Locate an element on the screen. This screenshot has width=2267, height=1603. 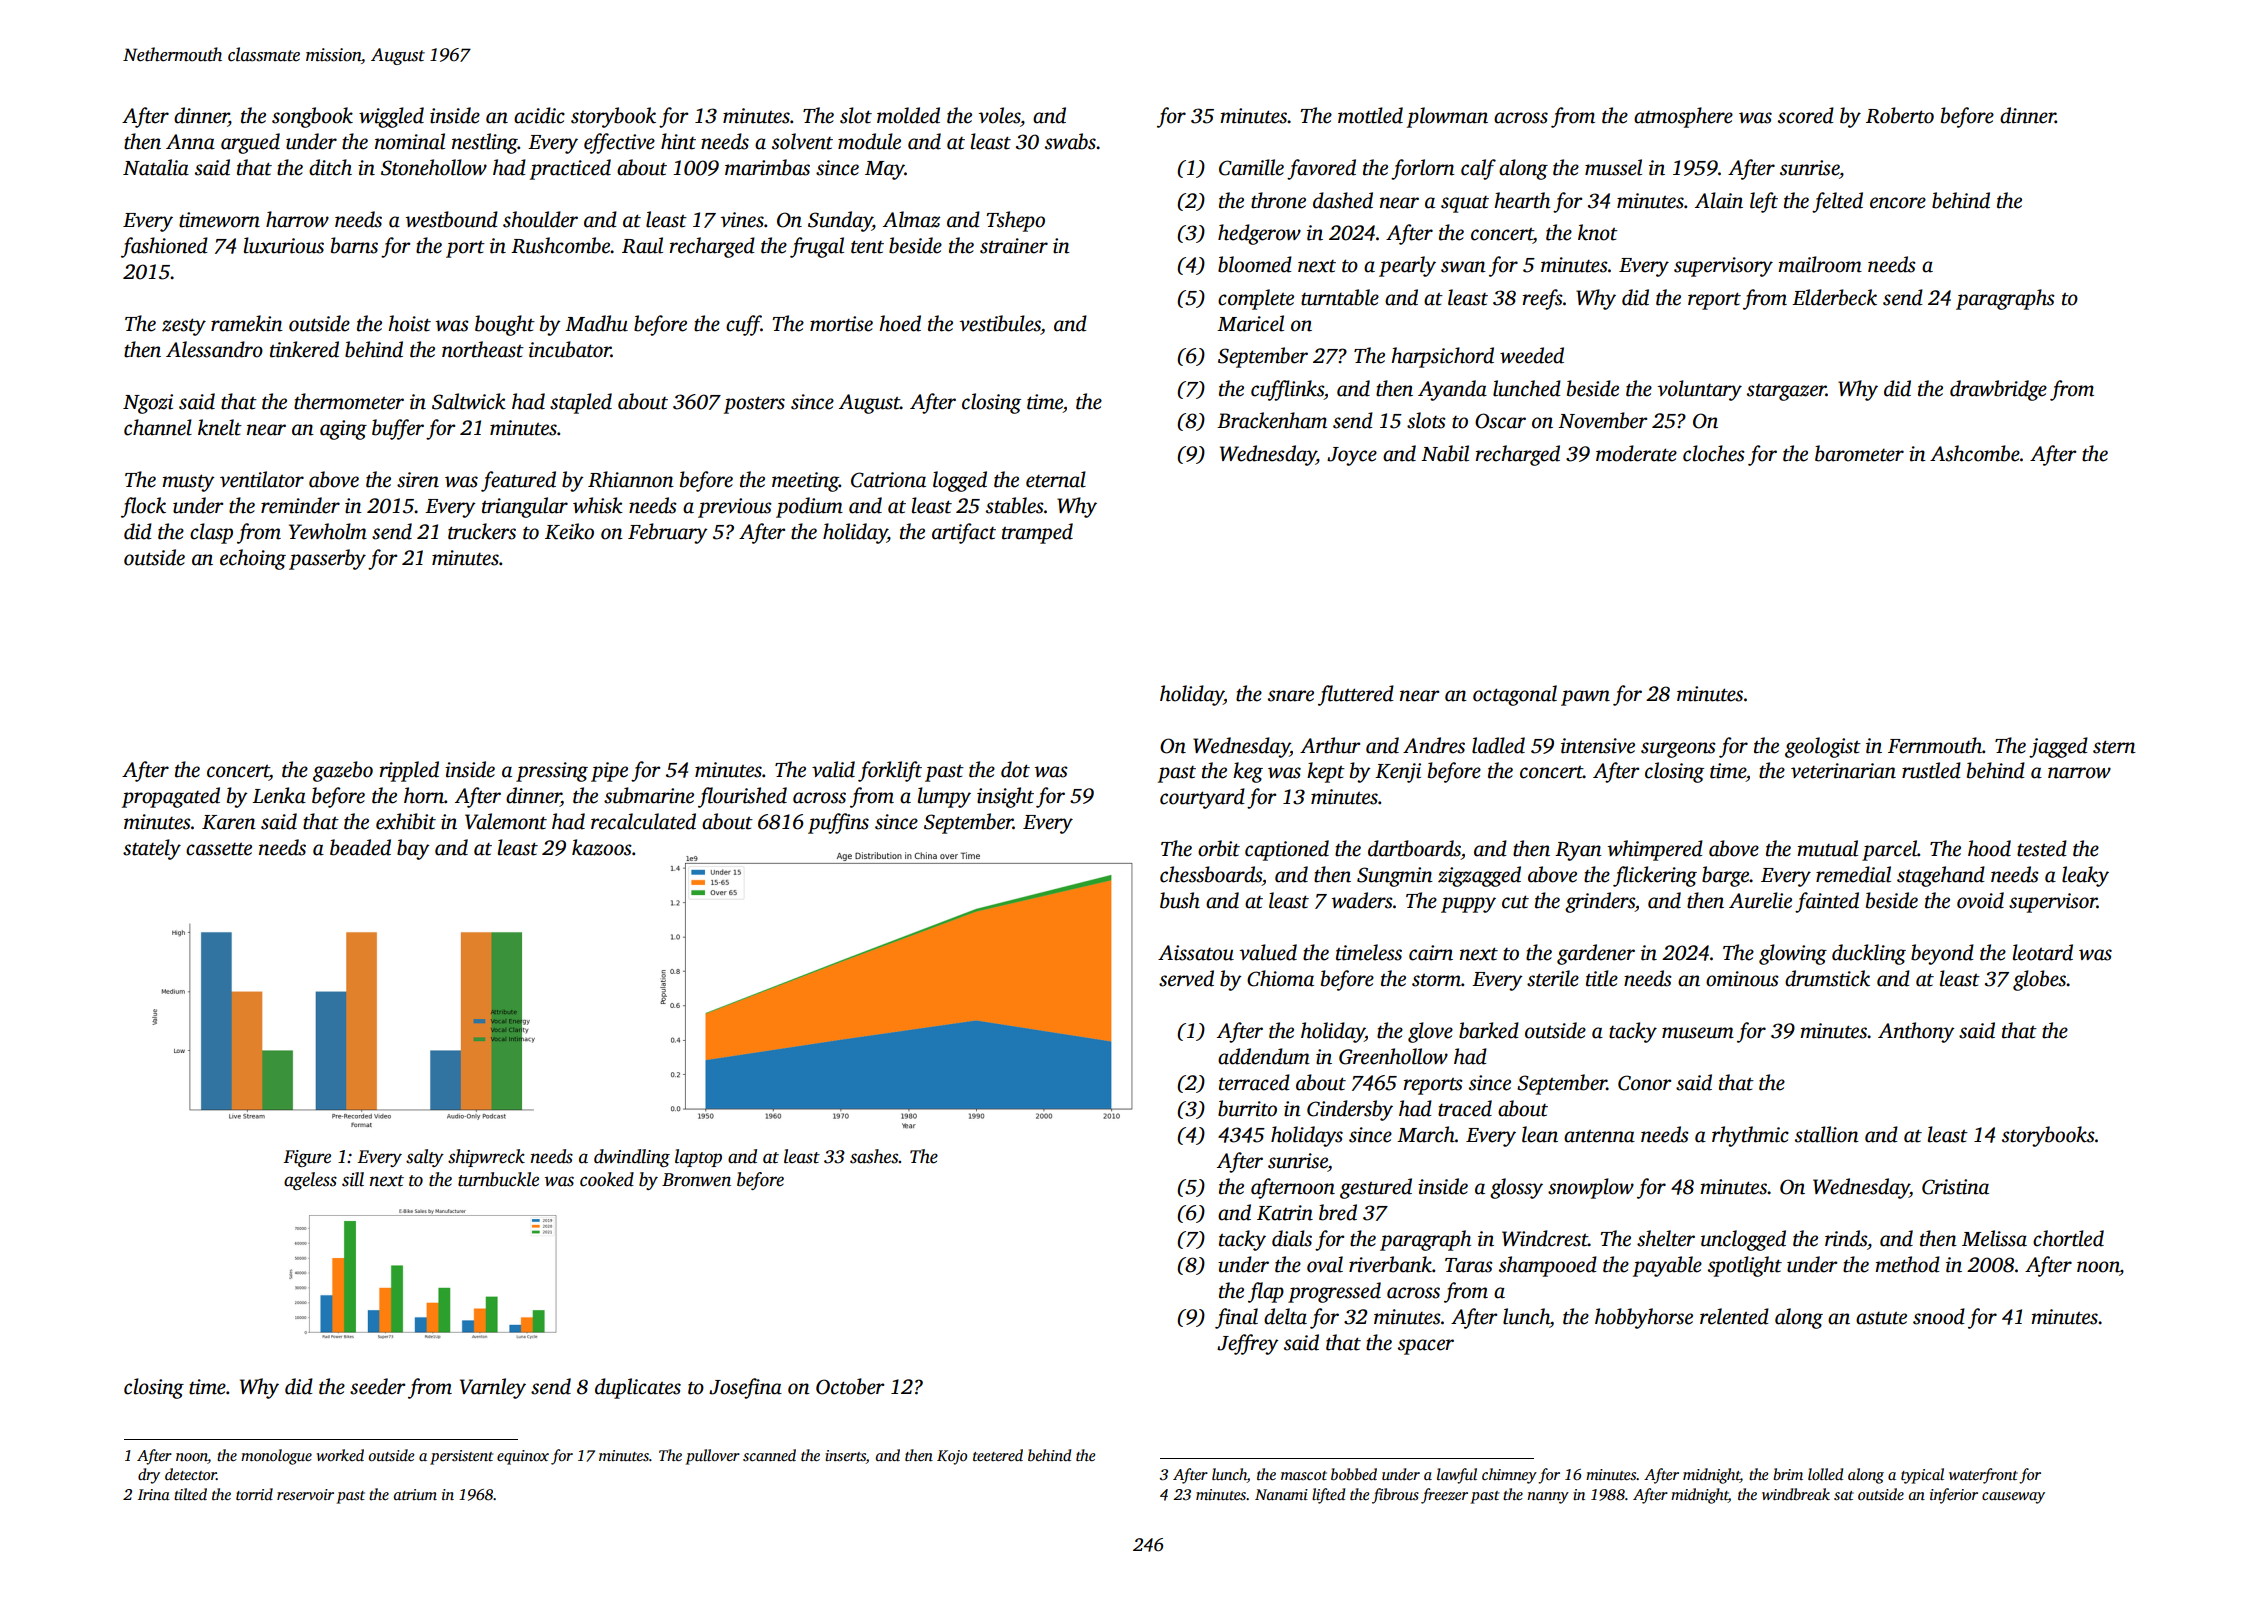
atrium is located at coordinates (415, 1494).
